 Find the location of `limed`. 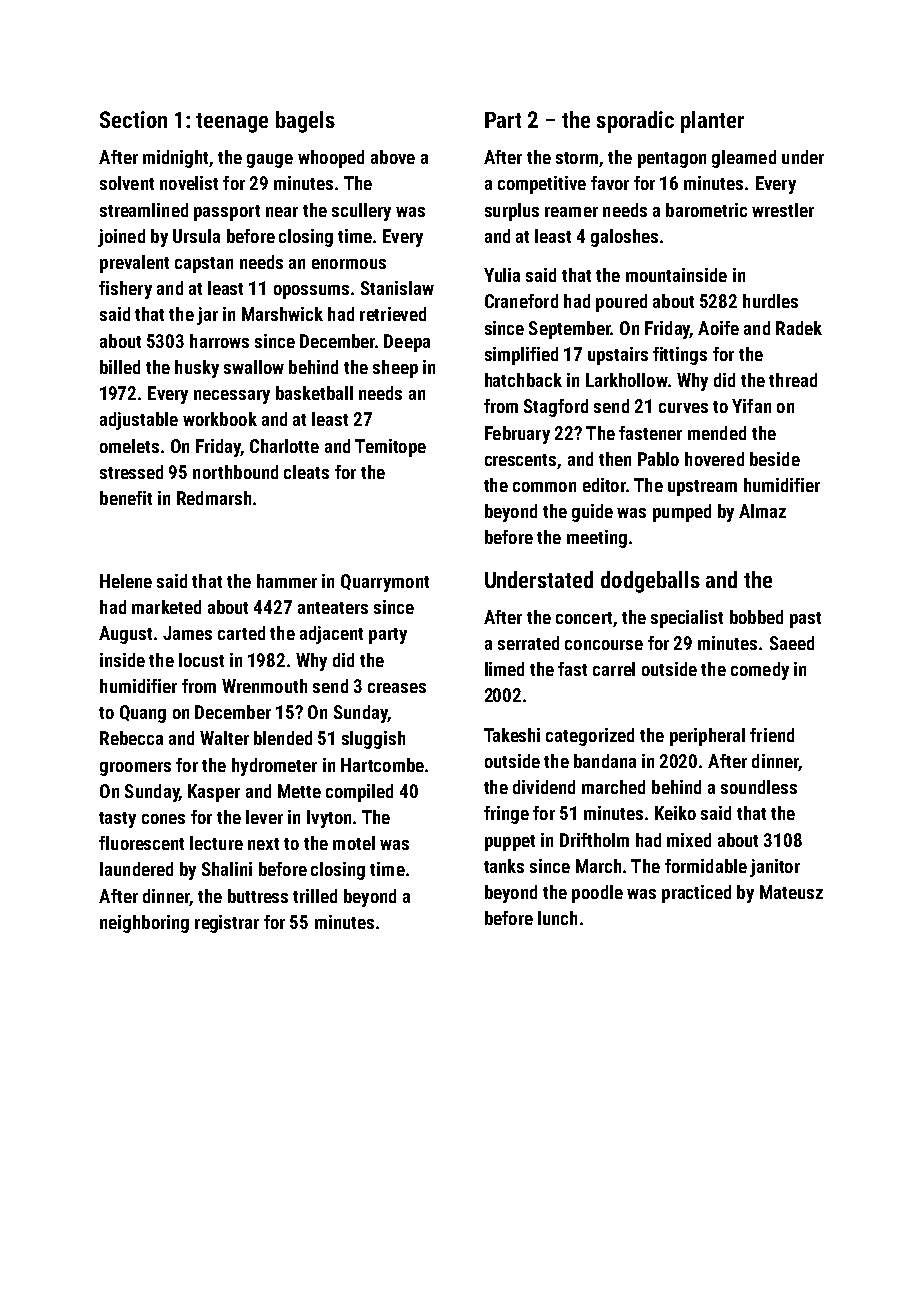

limed is located at coordinates (504, 669).
